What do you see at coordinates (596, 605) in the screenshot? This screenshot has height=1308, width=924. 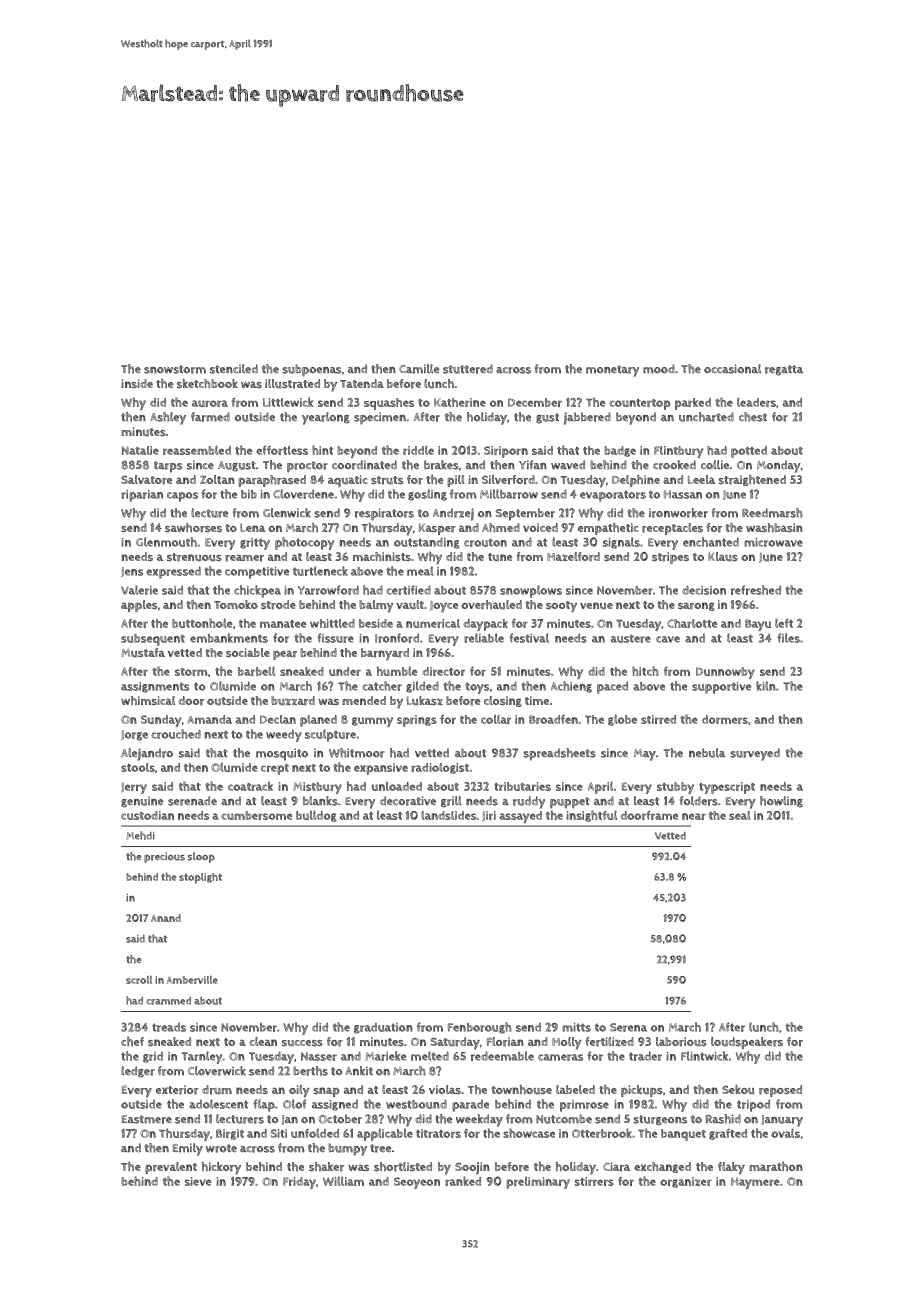 I see `venue` at bounding box center [596, 605].
